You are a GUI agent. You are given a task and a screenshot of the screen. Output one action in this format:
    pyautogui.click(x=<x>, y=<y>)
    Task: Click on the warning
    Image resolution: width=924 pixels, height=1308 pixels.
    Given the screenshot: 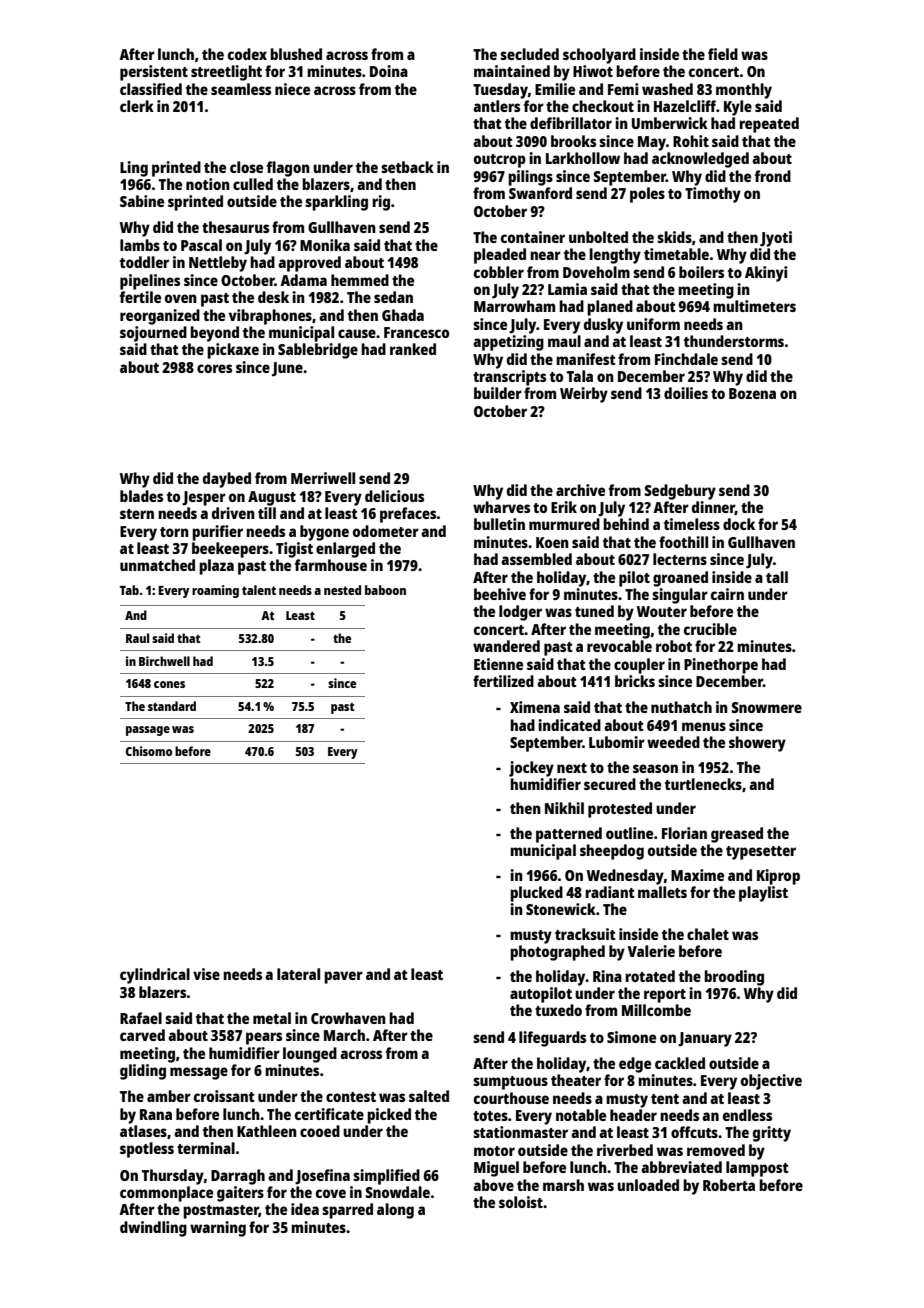 What is the action you would take?
    pyautogui.click(x=218, y=1229)
